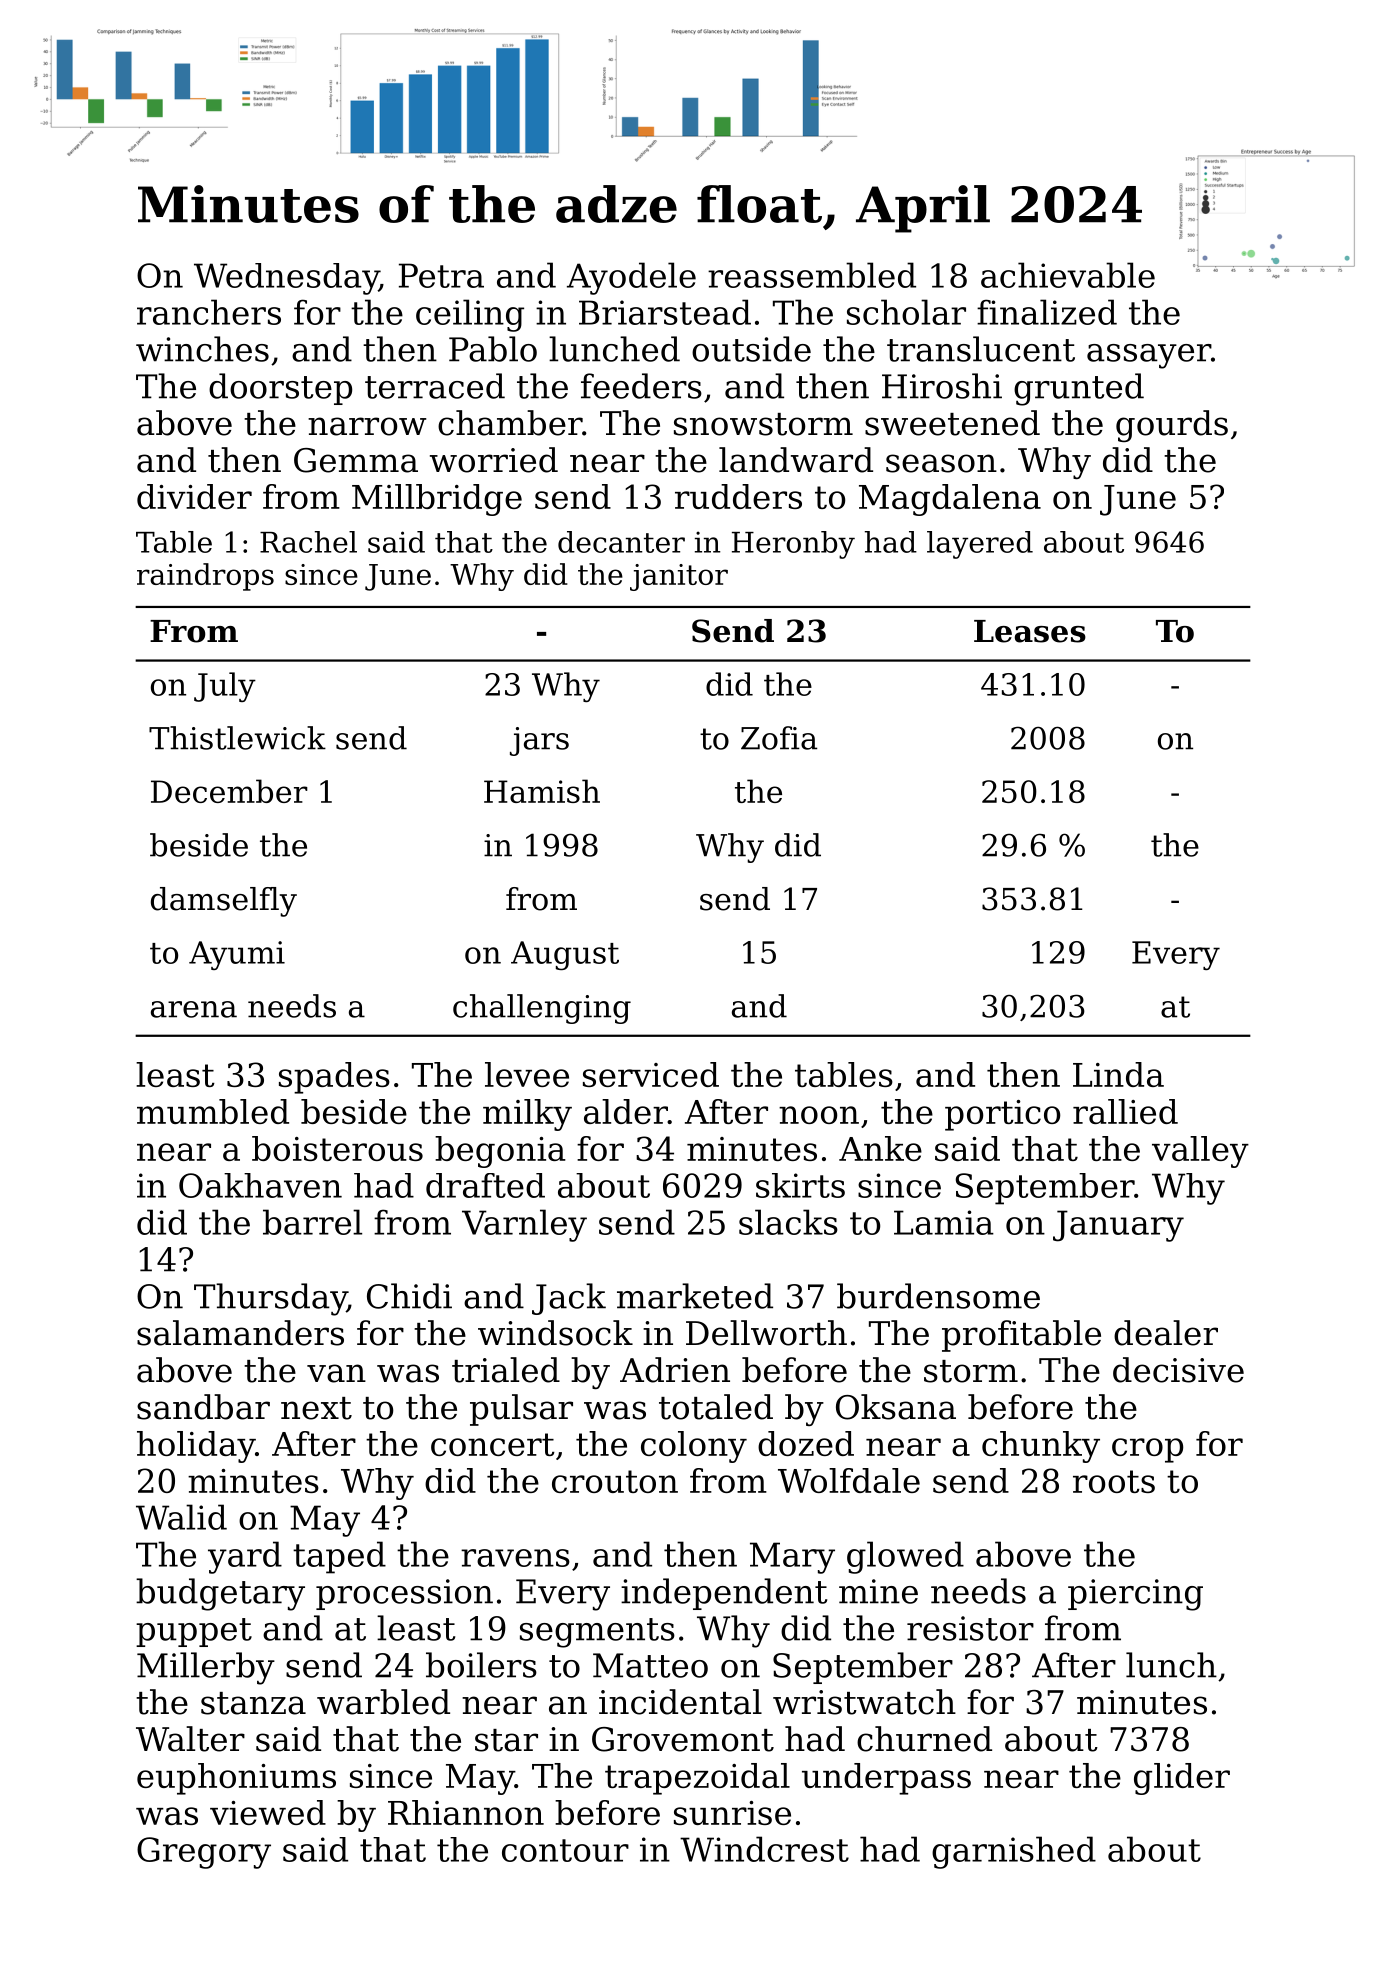  I want to click on Petra, so click(441, 275).
